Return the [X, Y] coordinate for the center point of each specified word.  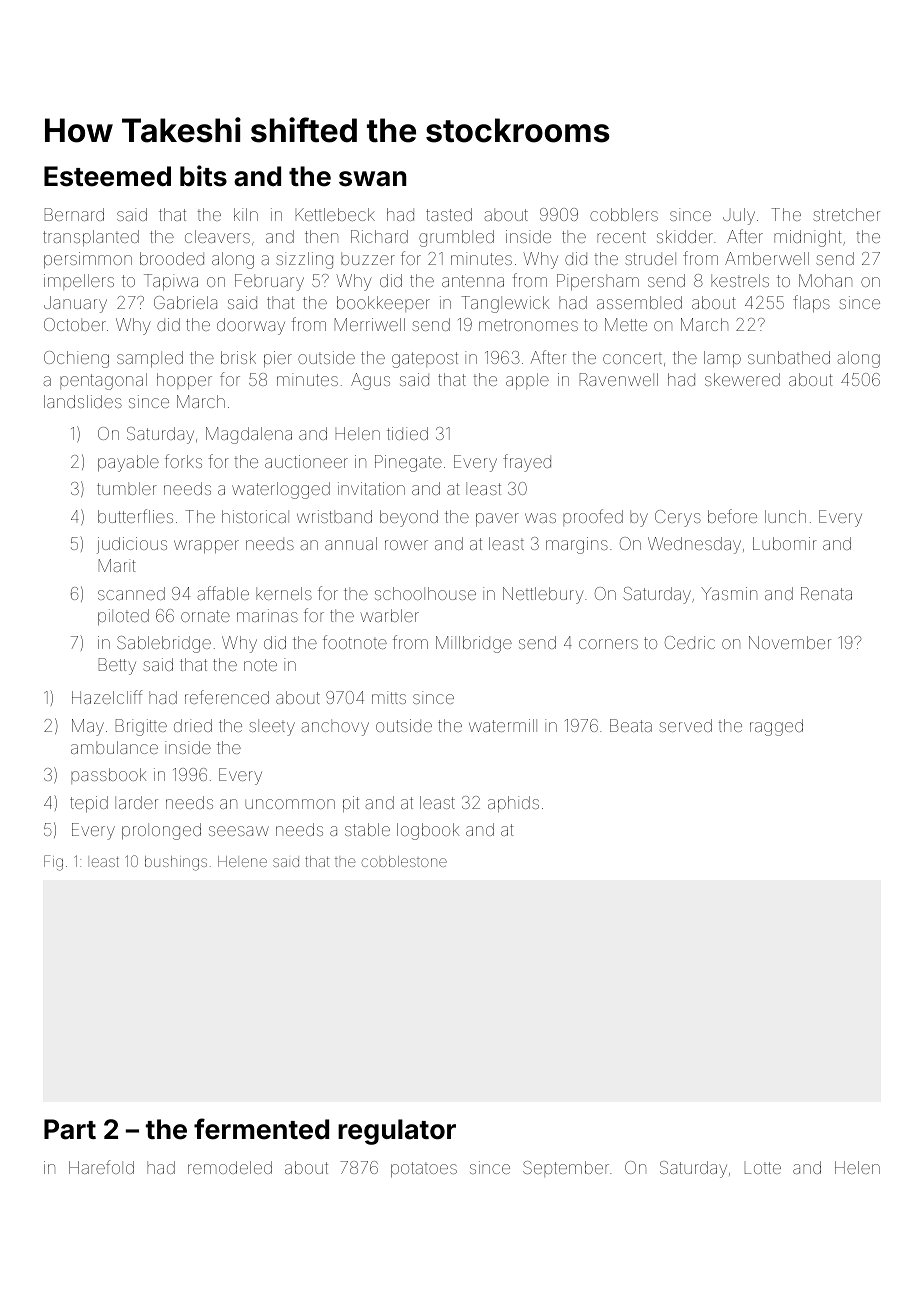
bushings [176, 863]
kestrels [740, 280]
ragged [776, 727]
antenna [473, 281]
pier [278, 359]
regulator [397, 1132]
